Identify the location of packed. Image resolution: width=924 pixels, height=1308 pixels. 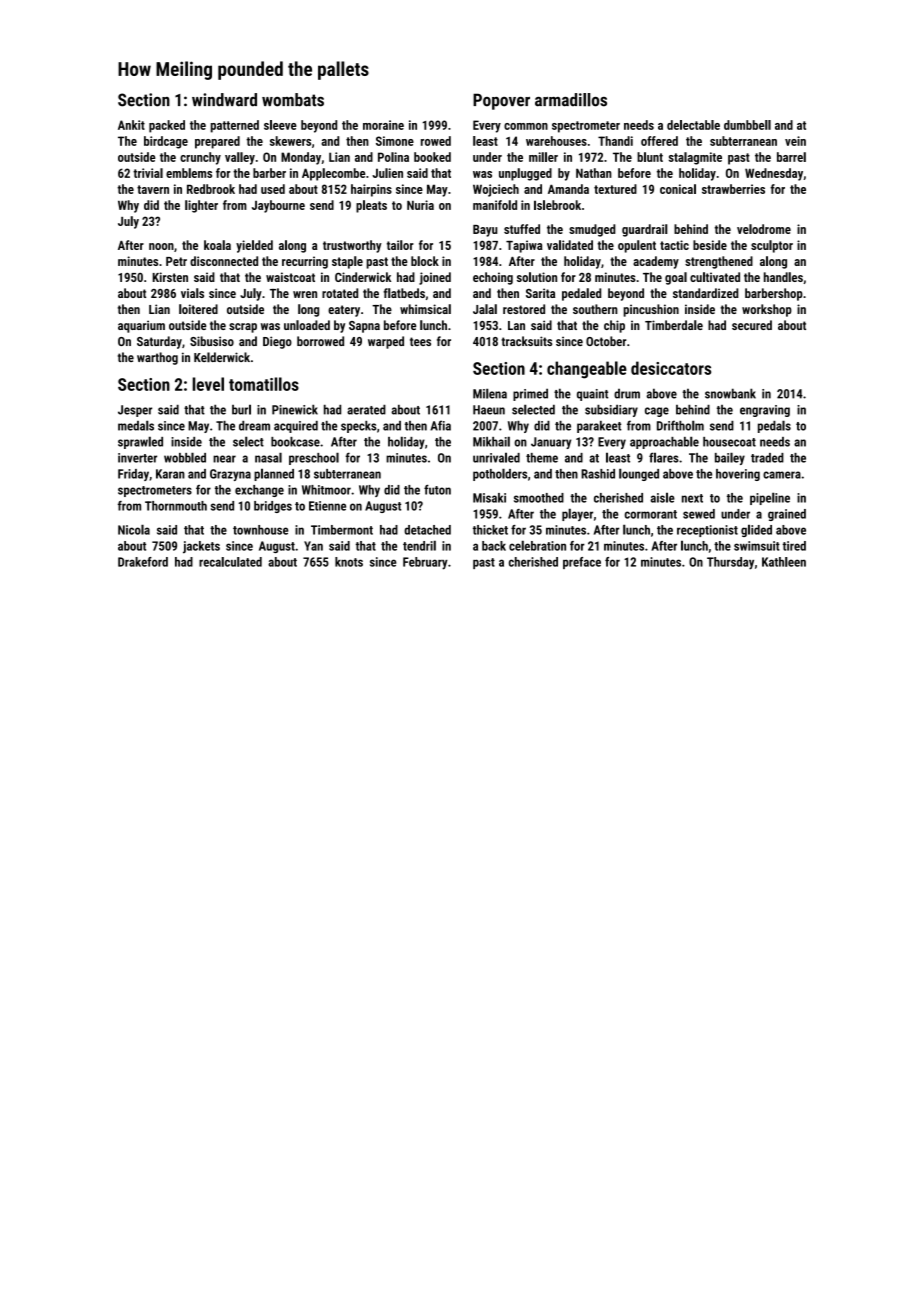
(167, 126).
